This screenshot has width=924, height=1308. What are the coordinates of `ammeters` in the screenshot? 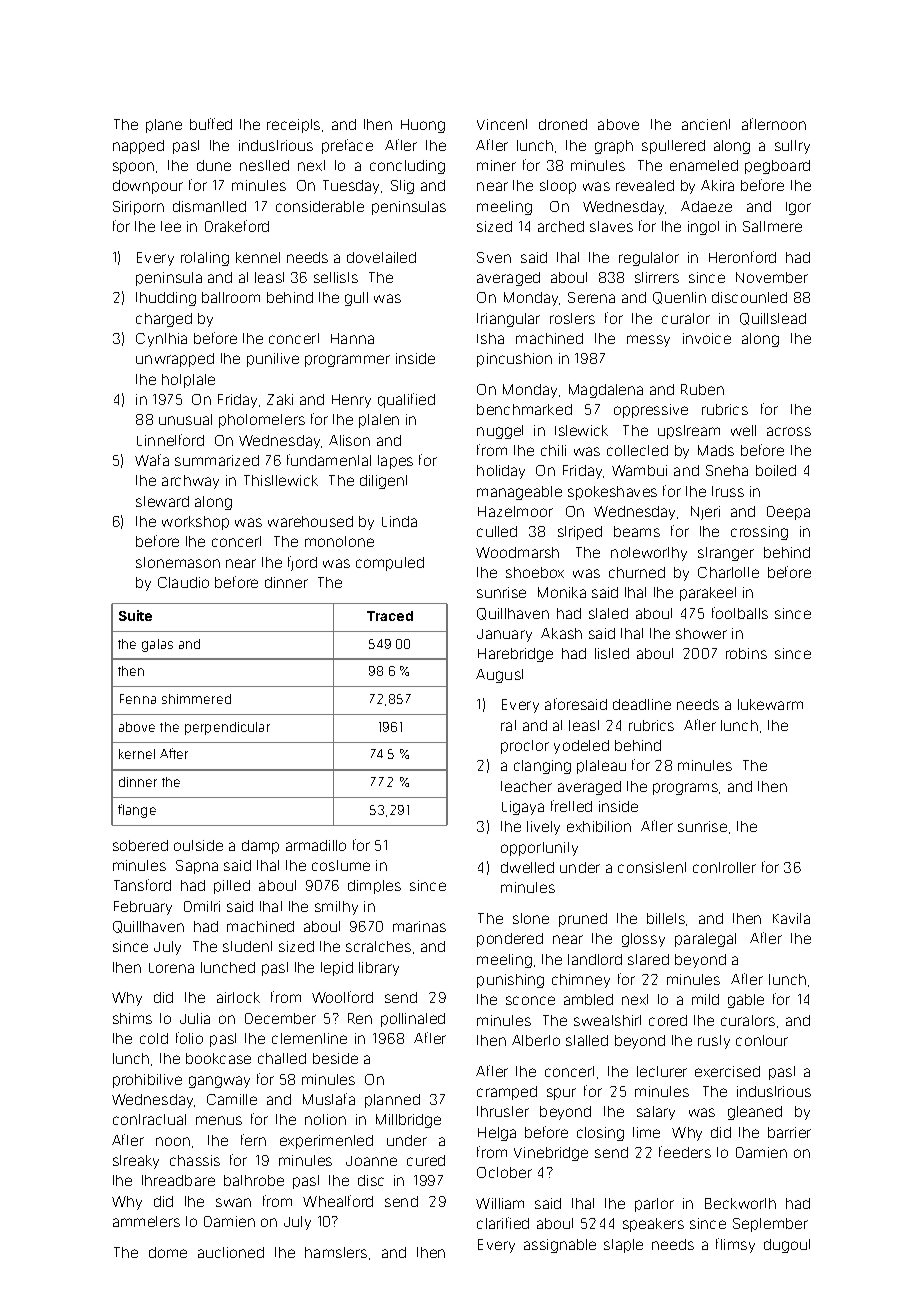 It's located at (146, 1221).
